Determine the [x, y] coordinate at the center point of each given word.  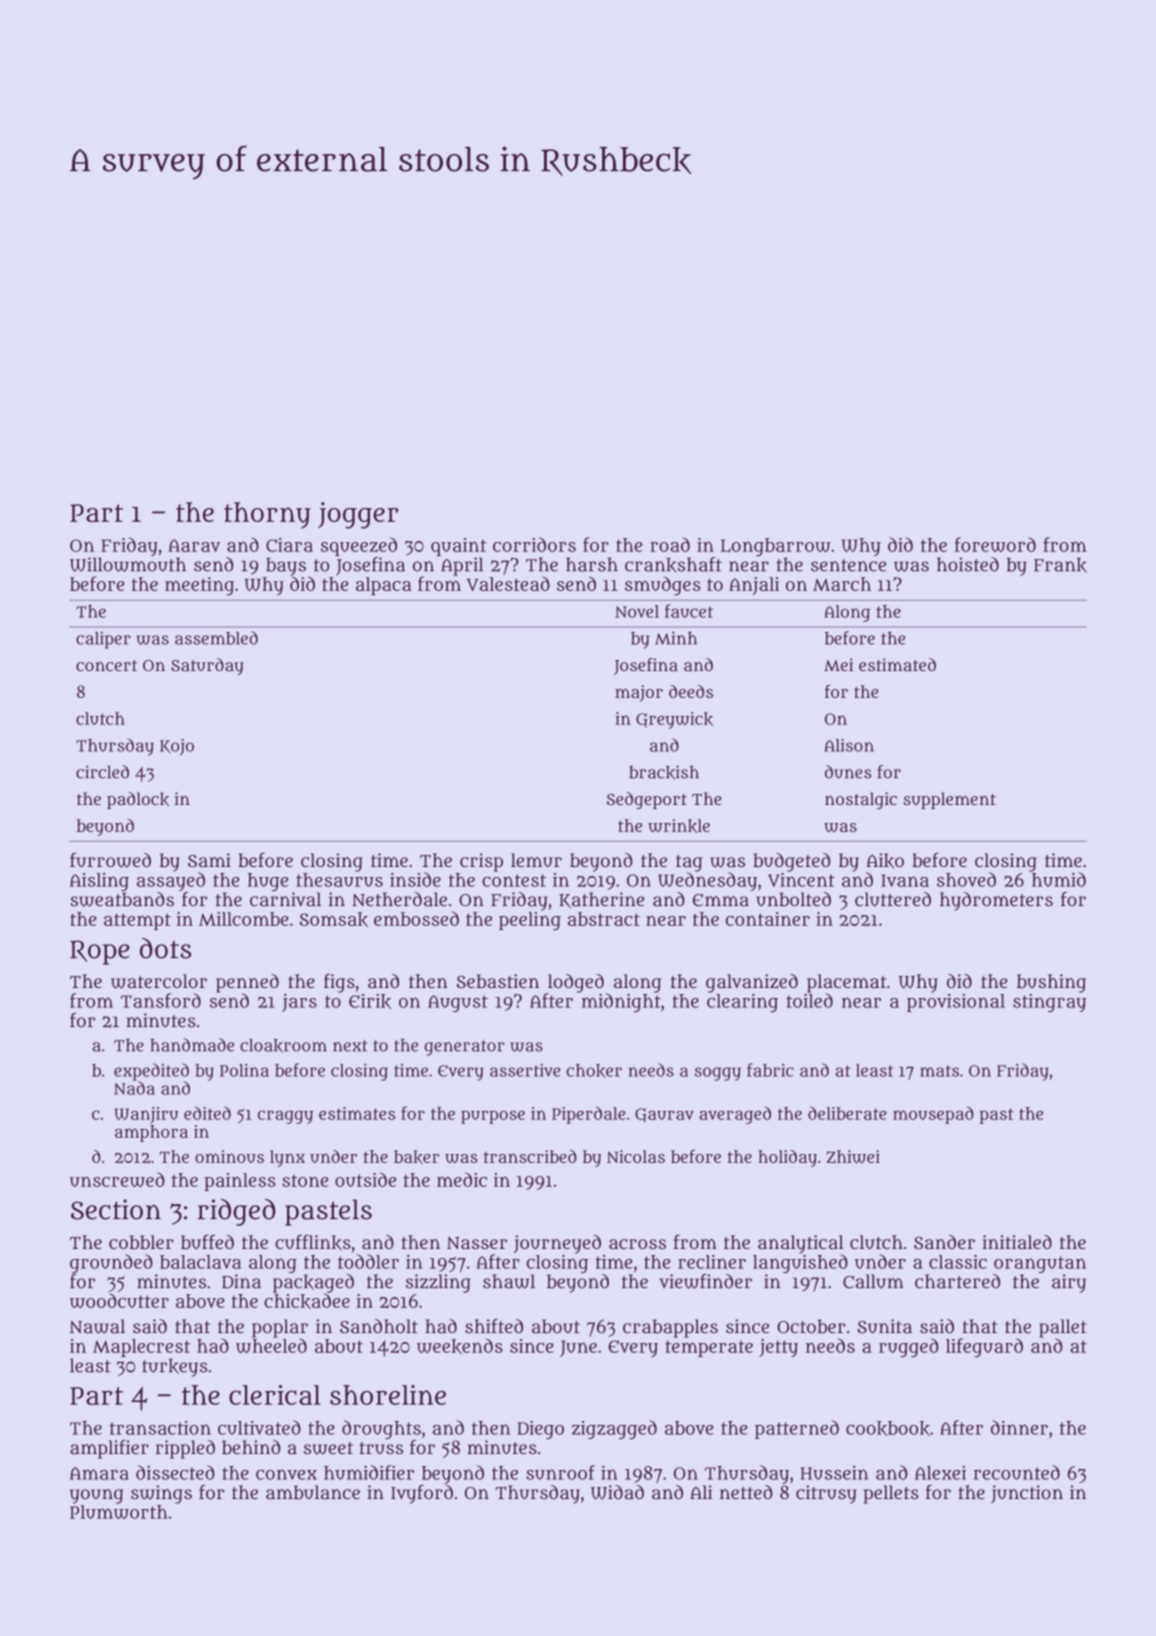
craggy [285, 1117]
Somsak [334, 919]
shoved [966, 879]
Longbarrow [776, 547]
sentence [848, 565]
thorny [267, 515]
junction [1027, 1494]
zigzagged [614, 1429]
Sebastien [498, 981]
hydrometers [996, 901]
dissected [175, 1472]
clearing [742, 1003]
